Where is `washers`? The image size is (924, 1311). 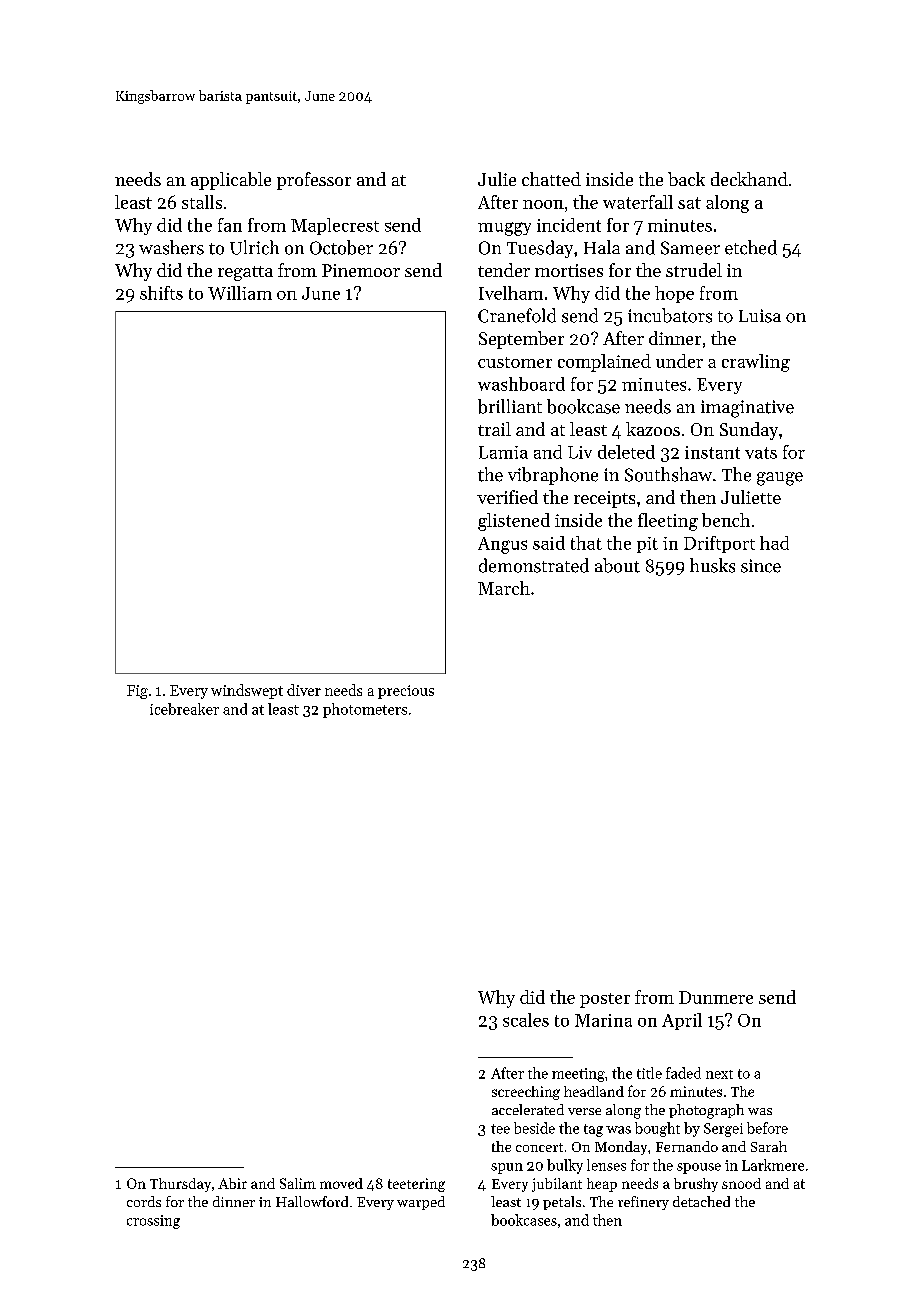
washers is located at coordinates (171, 247).
